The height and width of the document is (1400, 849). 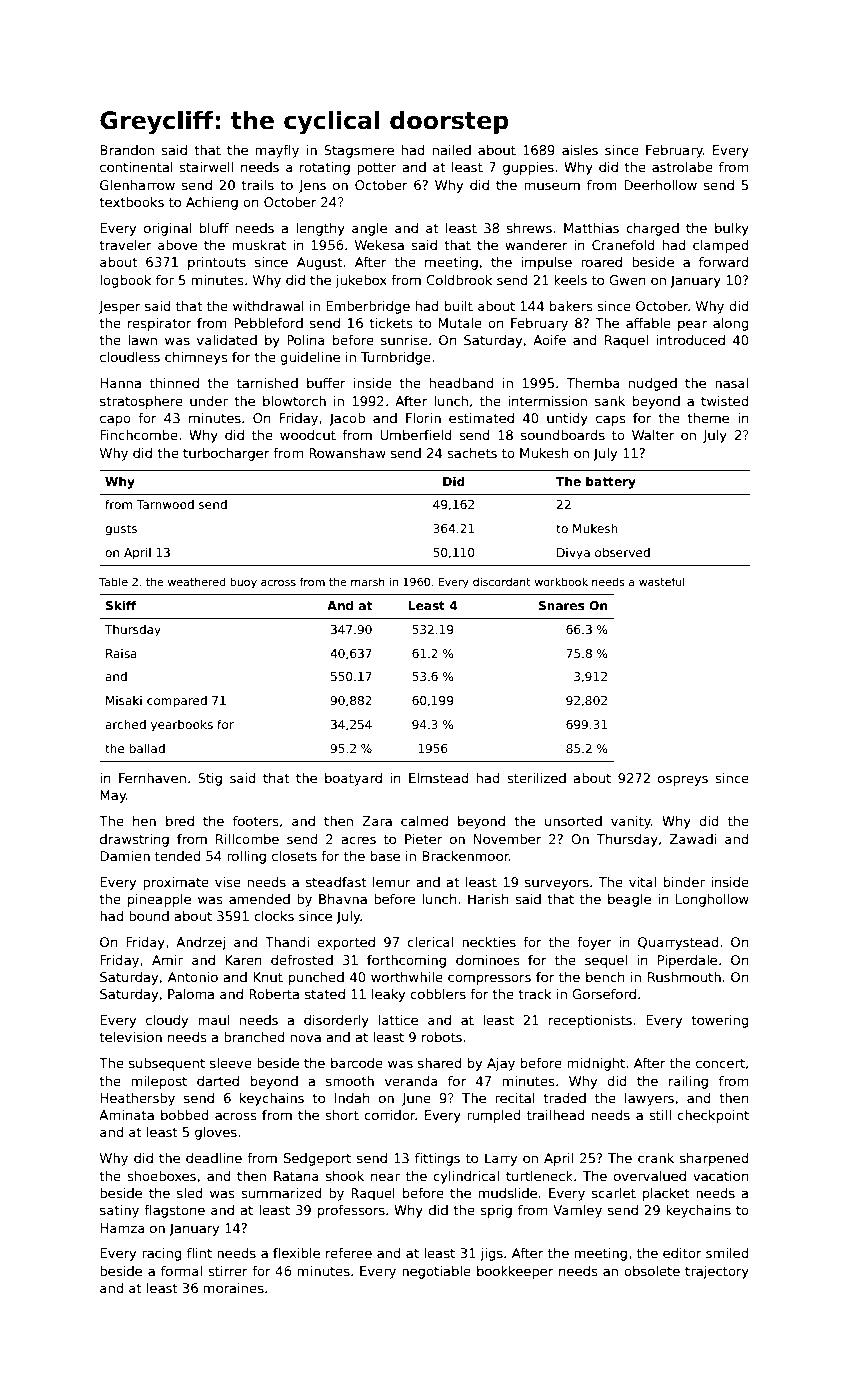 What do you see at coordinates (653, 435) in the document?
I see `Walter` at bounding box center [653, 435].
